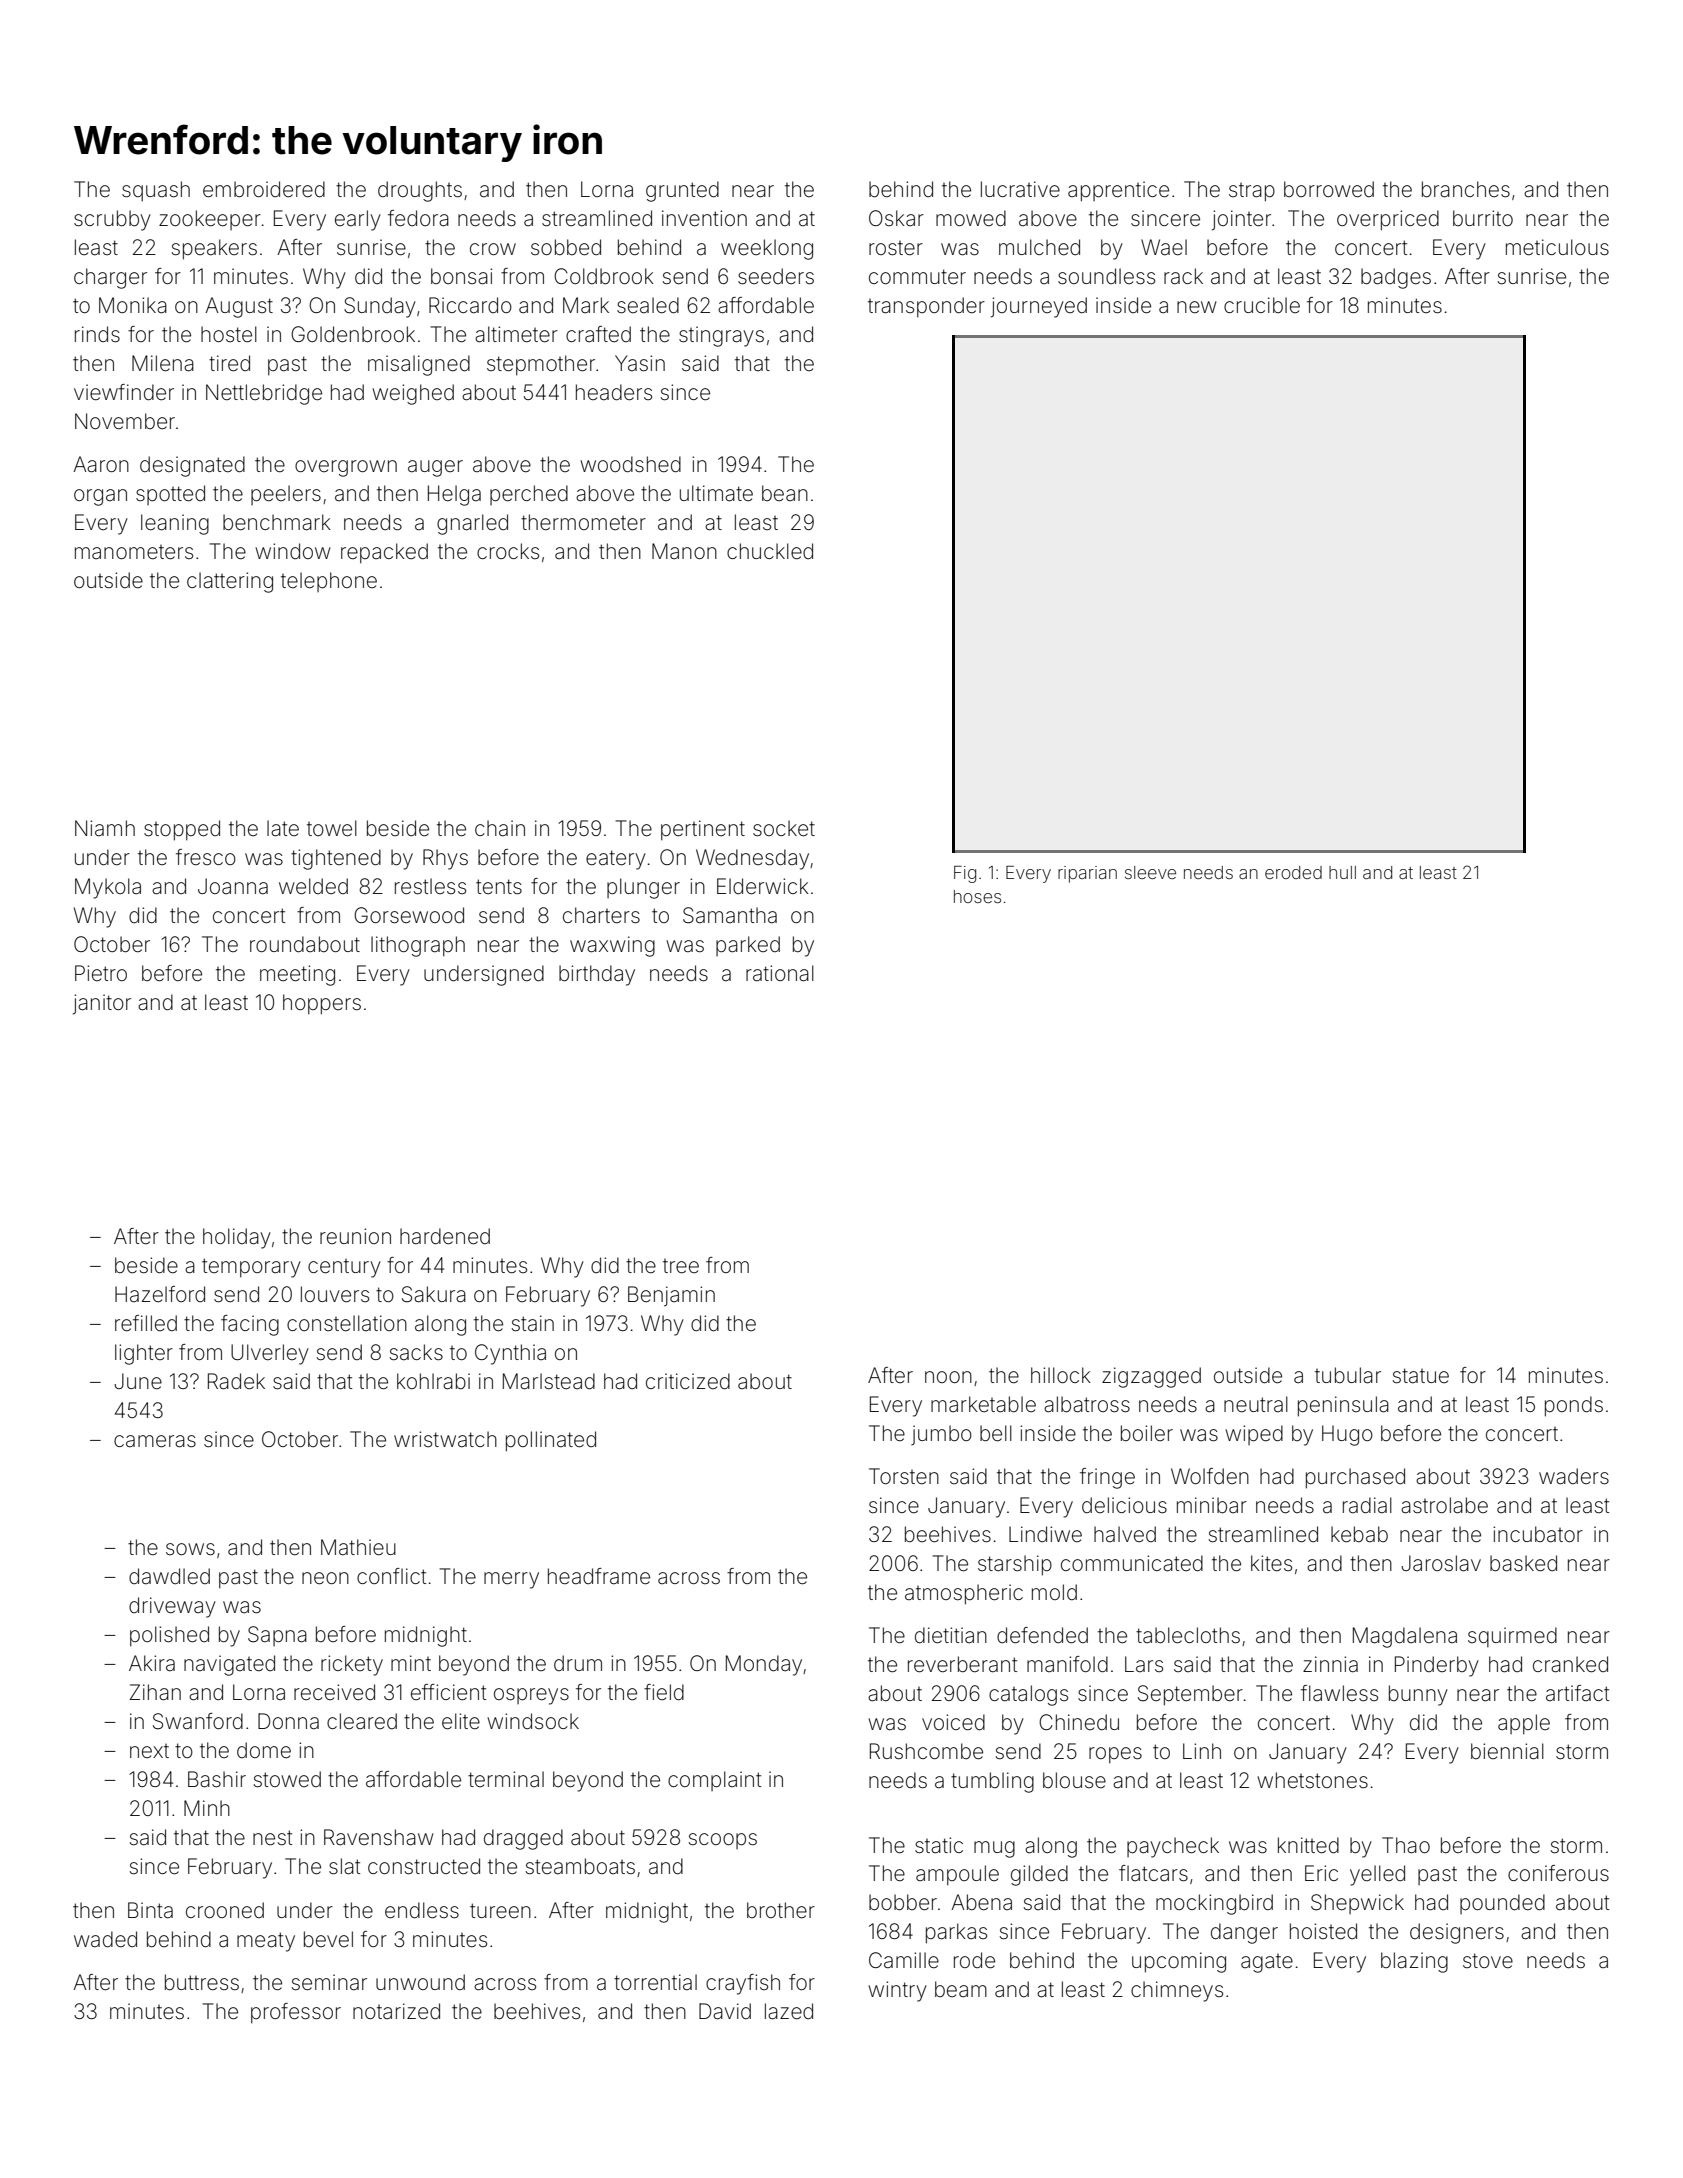 The width and height of the screenshot is (1683, 2178). What do you see at coordinates (1262, 305) in the screenshot?
I see `crucible` at bounding box center [1262, 305].
